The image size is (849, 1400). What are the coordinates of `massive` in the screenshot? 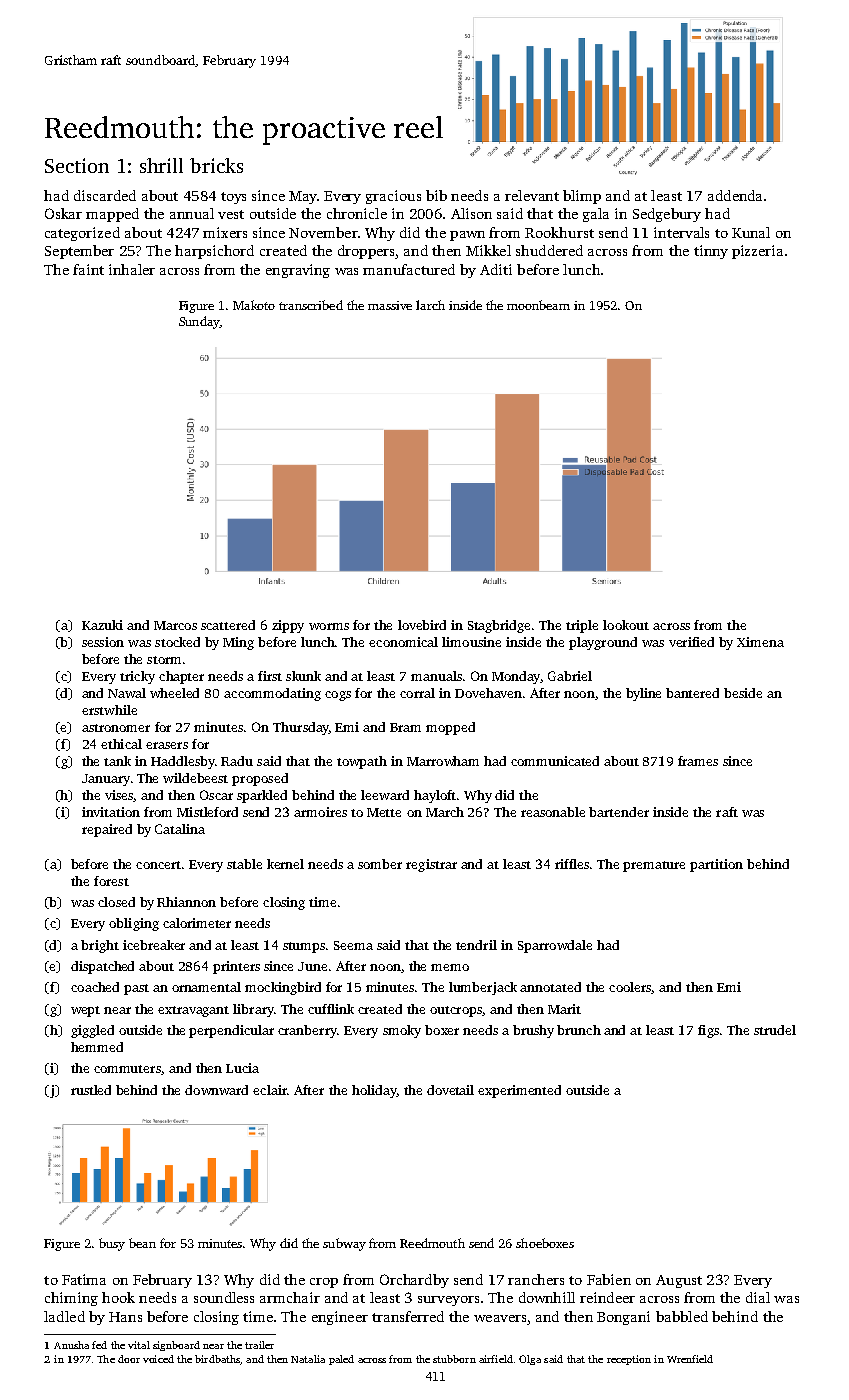 It's located at (390, 305).
